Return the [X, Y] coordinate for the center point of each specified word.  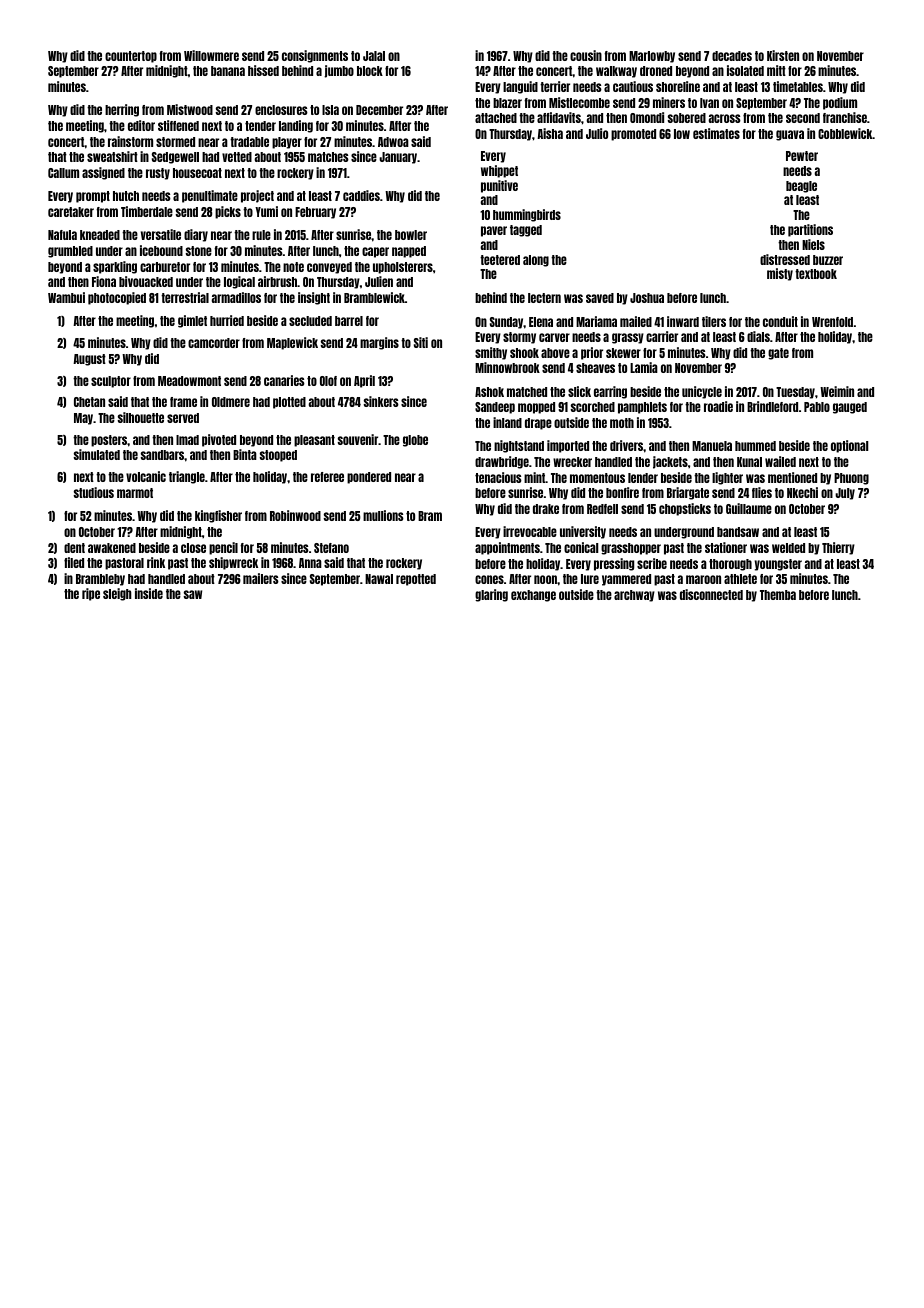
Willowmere [211, 55]
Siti [421, 342]
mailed [636, 321]
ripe [91, 594]
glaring [491, 595]
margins [379, 343]
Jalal [374, 56]
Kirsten [783, 55]
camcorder [214, 343]
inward [683, 321]
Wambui [66, 297]
